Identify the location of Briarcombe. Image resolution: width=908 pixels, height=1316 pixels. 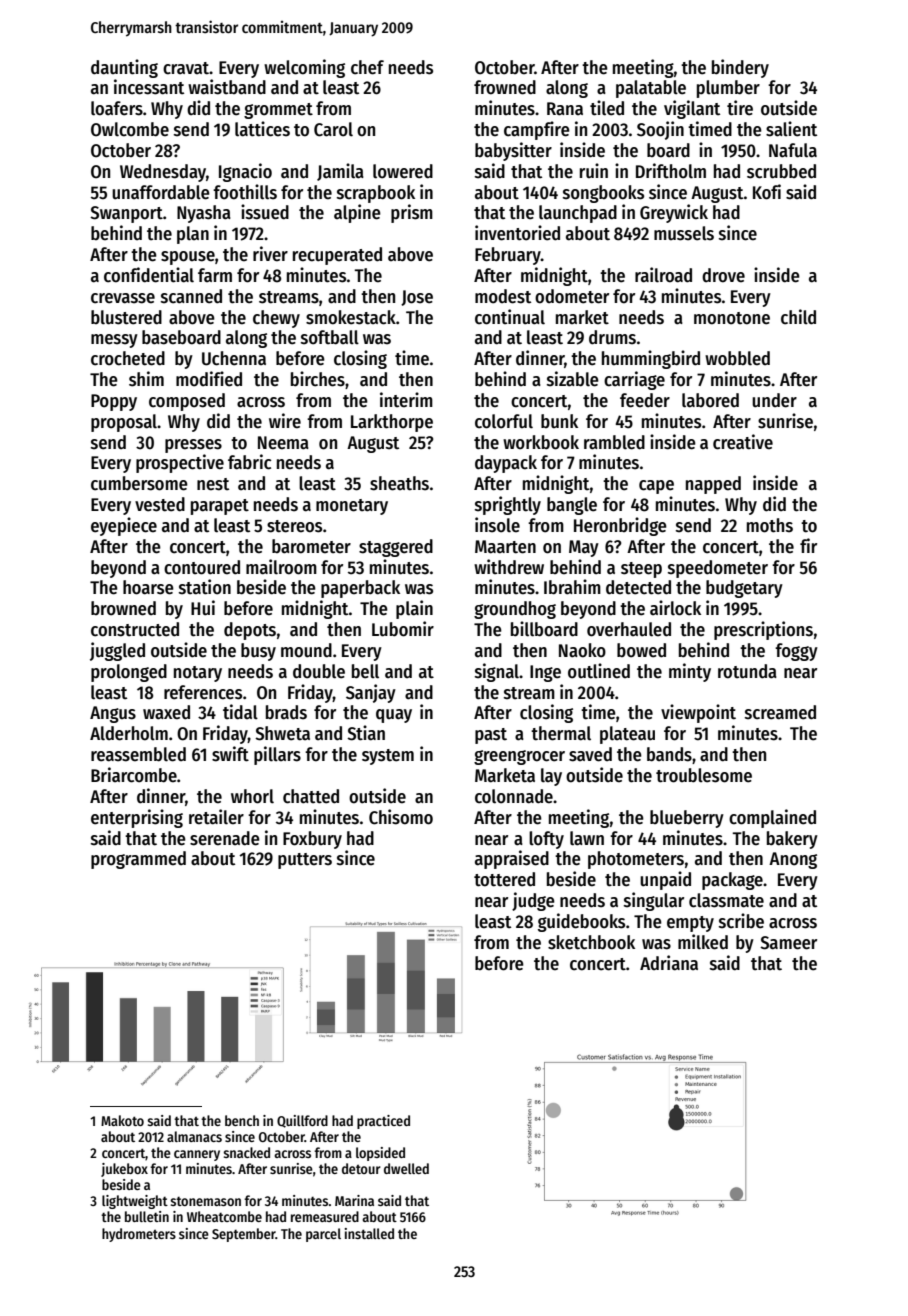
(134, 775).
